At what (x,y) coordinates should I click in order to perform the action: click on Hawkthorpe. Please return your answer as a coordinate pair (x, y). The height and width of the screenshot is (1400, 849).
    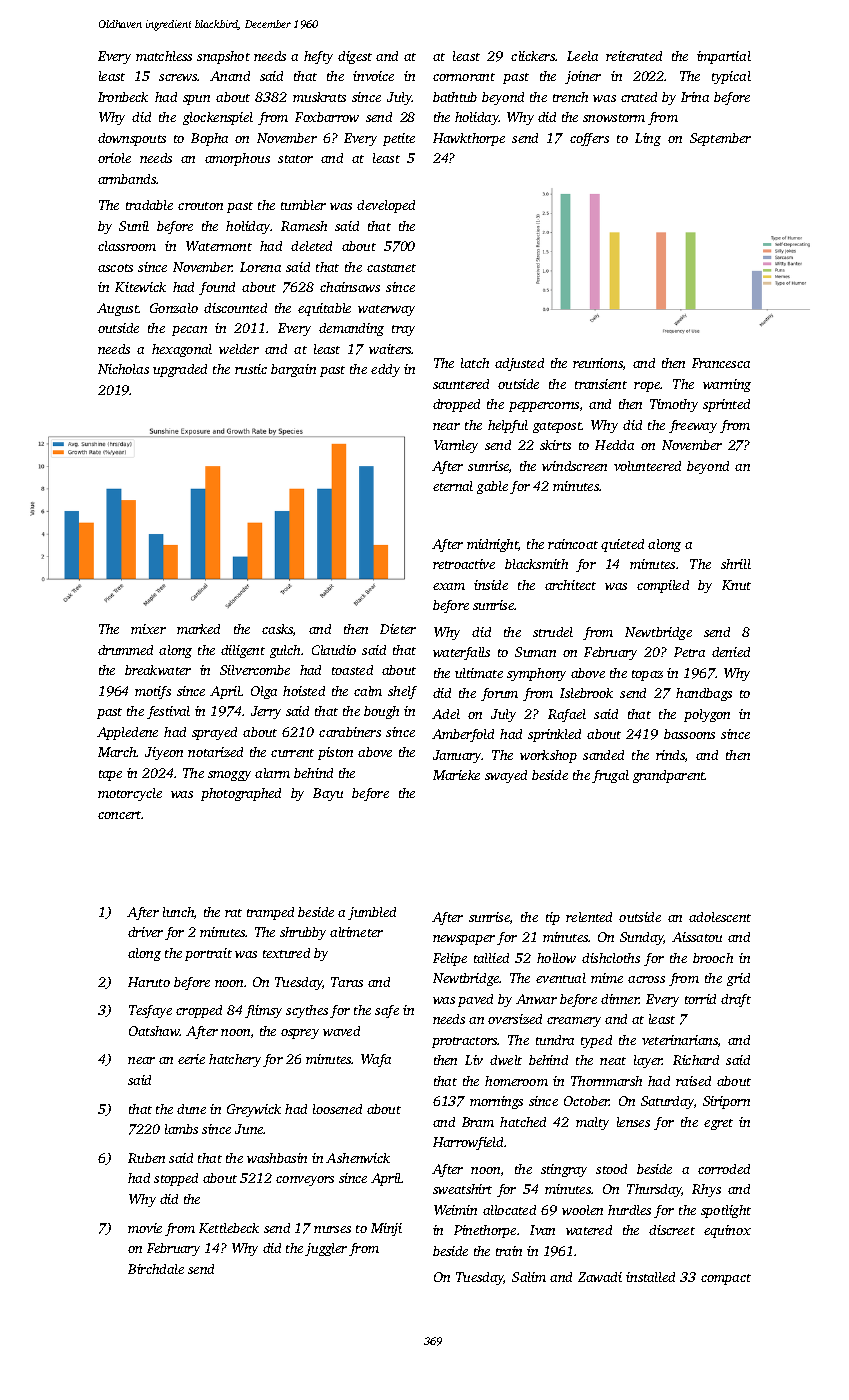
    Looking at the image, I should click on (469, 139).
